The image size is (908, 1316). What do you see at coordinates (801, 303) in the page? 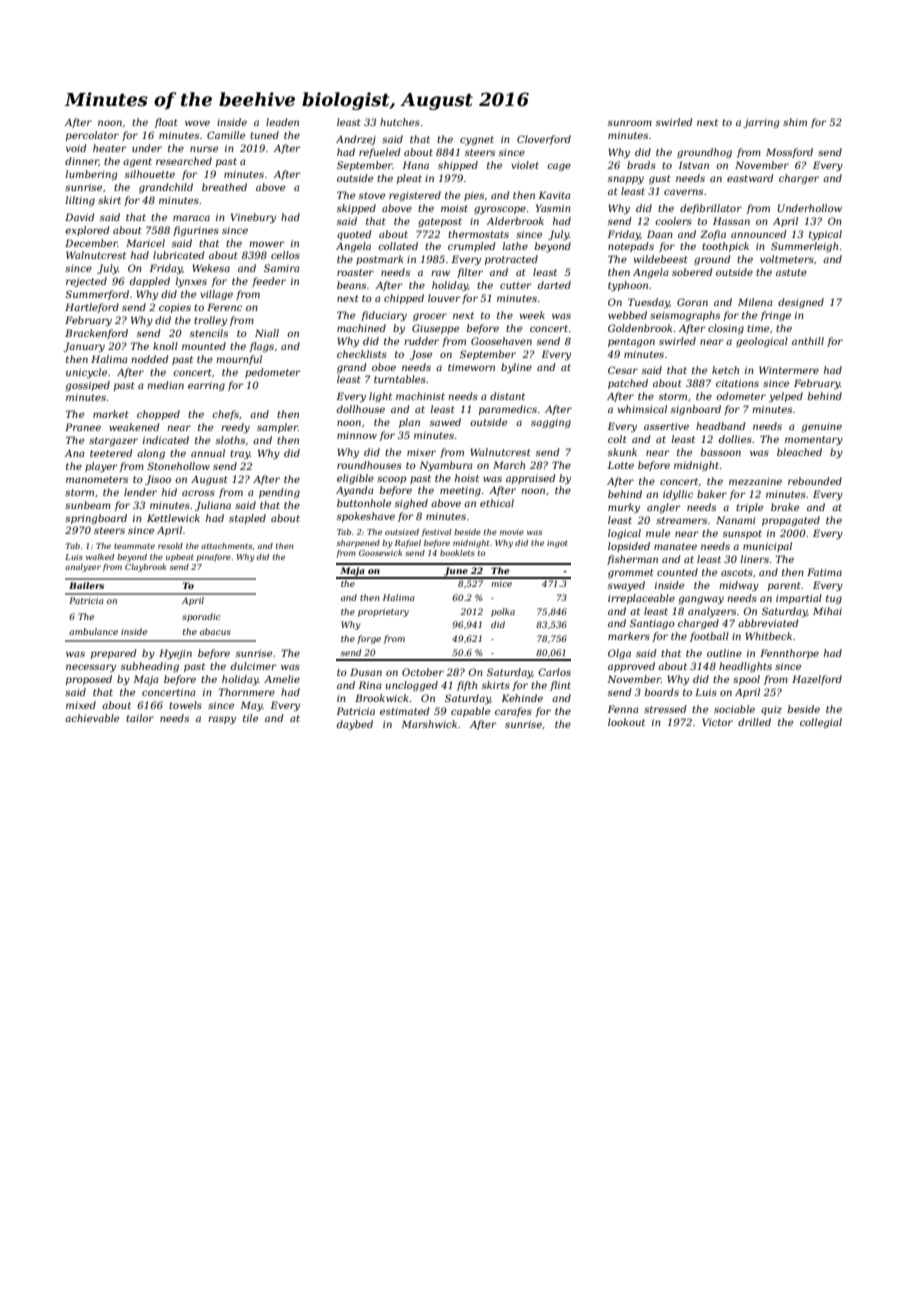
I see `designed` at bounding box center [801, 303].
